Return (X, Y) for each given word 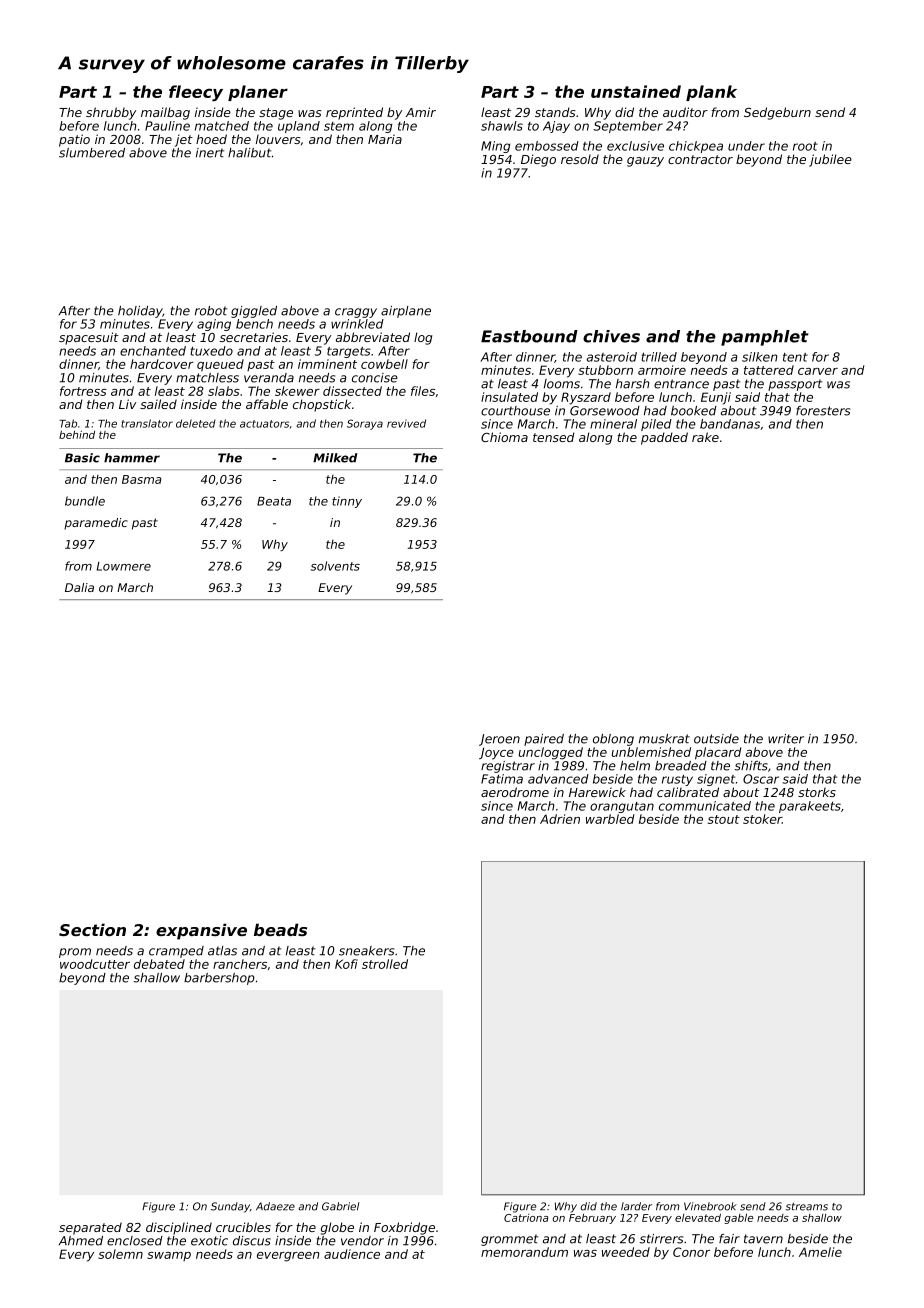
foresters (823, 411)
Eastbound (529, 336)
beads (280, 929)
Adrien (560, 819)
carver (818, 371)
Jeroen (499, 740)
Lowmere (124, 566)
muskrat (664, 739)
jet (184, 140)
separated (90, 1228)
